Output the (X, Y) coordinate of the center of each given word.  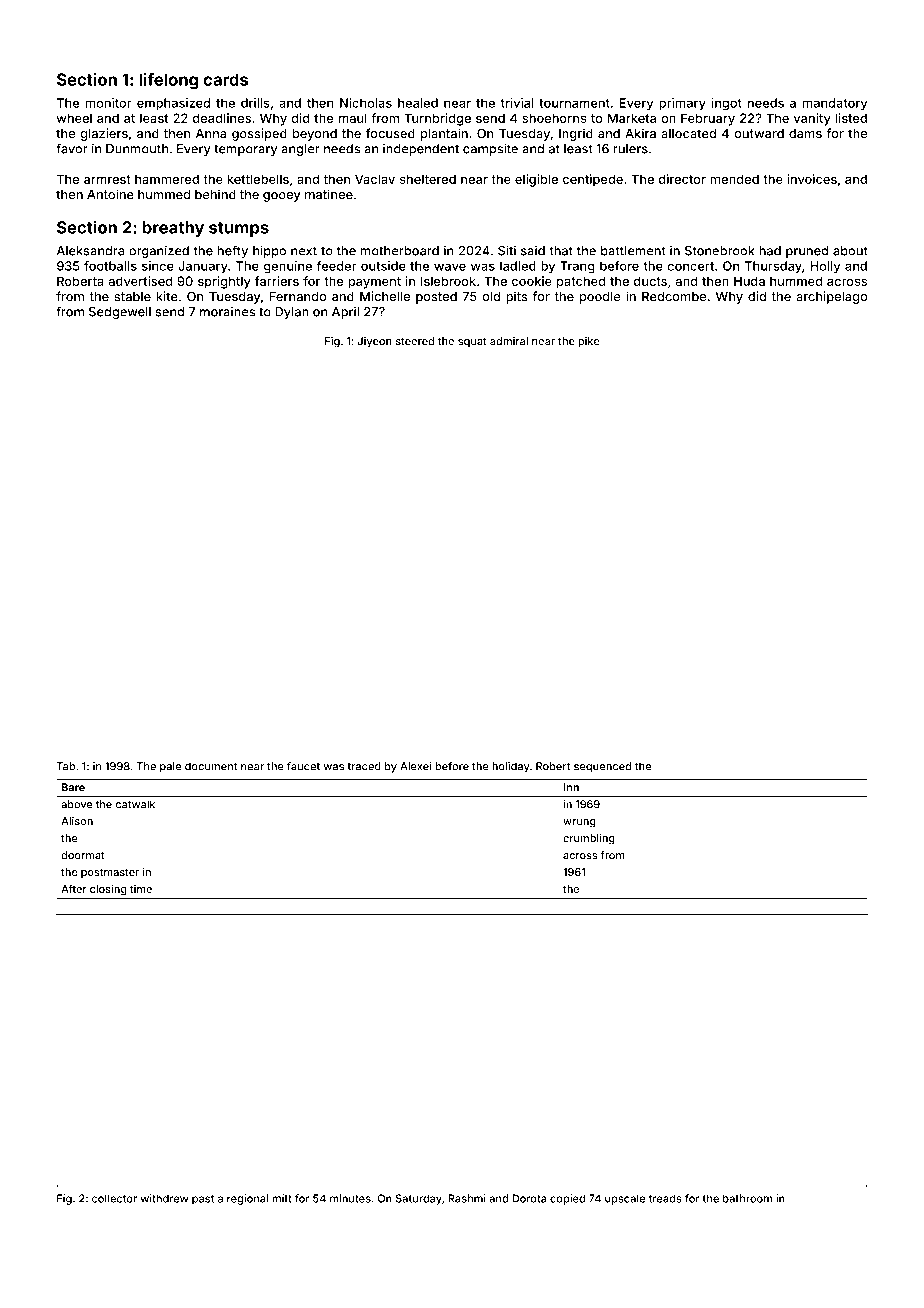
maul (353, 118)
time (141, 889)
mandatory (835, 104)
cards (226, 79)
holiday (511, 767)
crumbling (589, 839)
